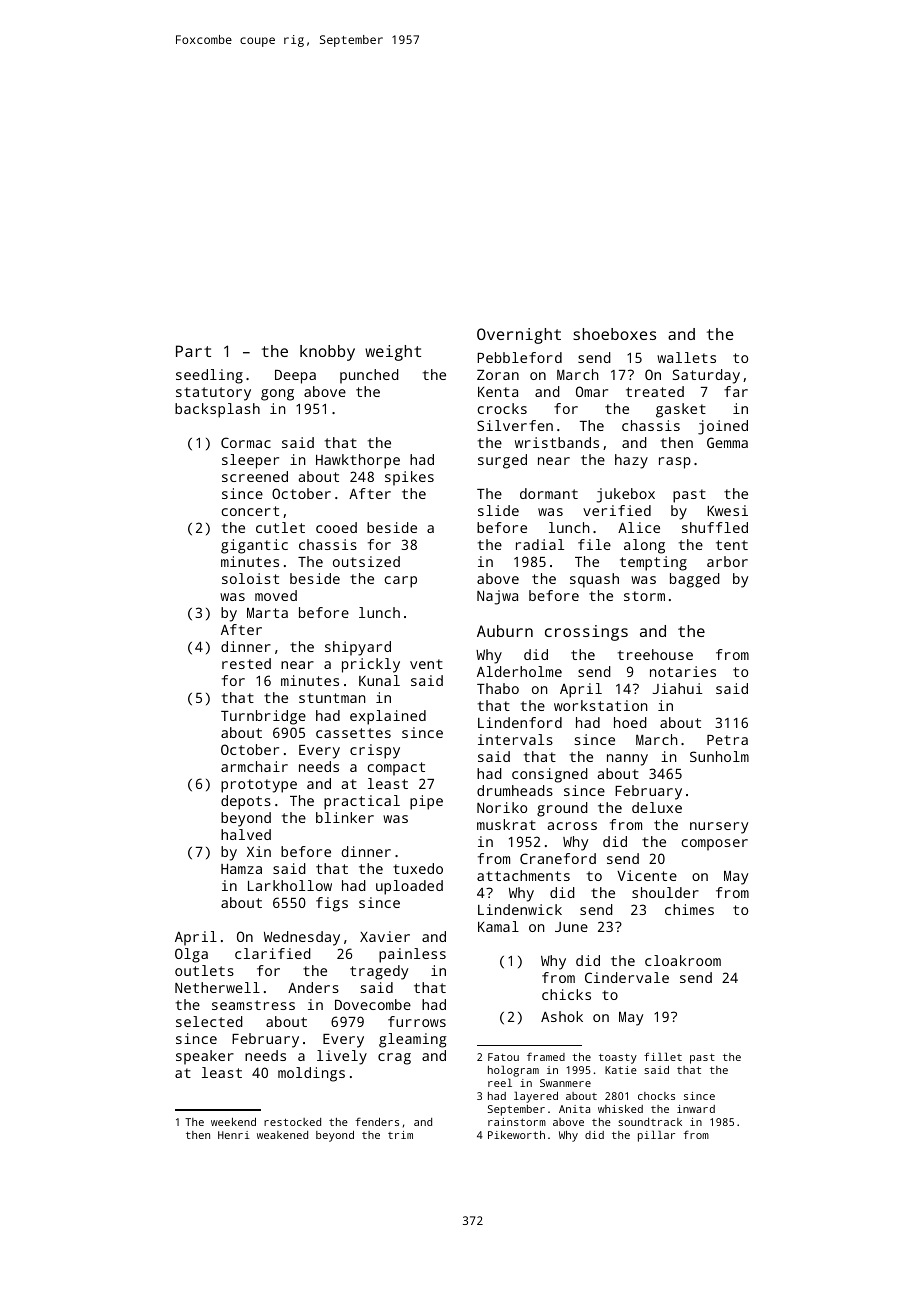  Describe the element at coordinates (502, 408) in the screenshot. I see `crocks` at that location.
